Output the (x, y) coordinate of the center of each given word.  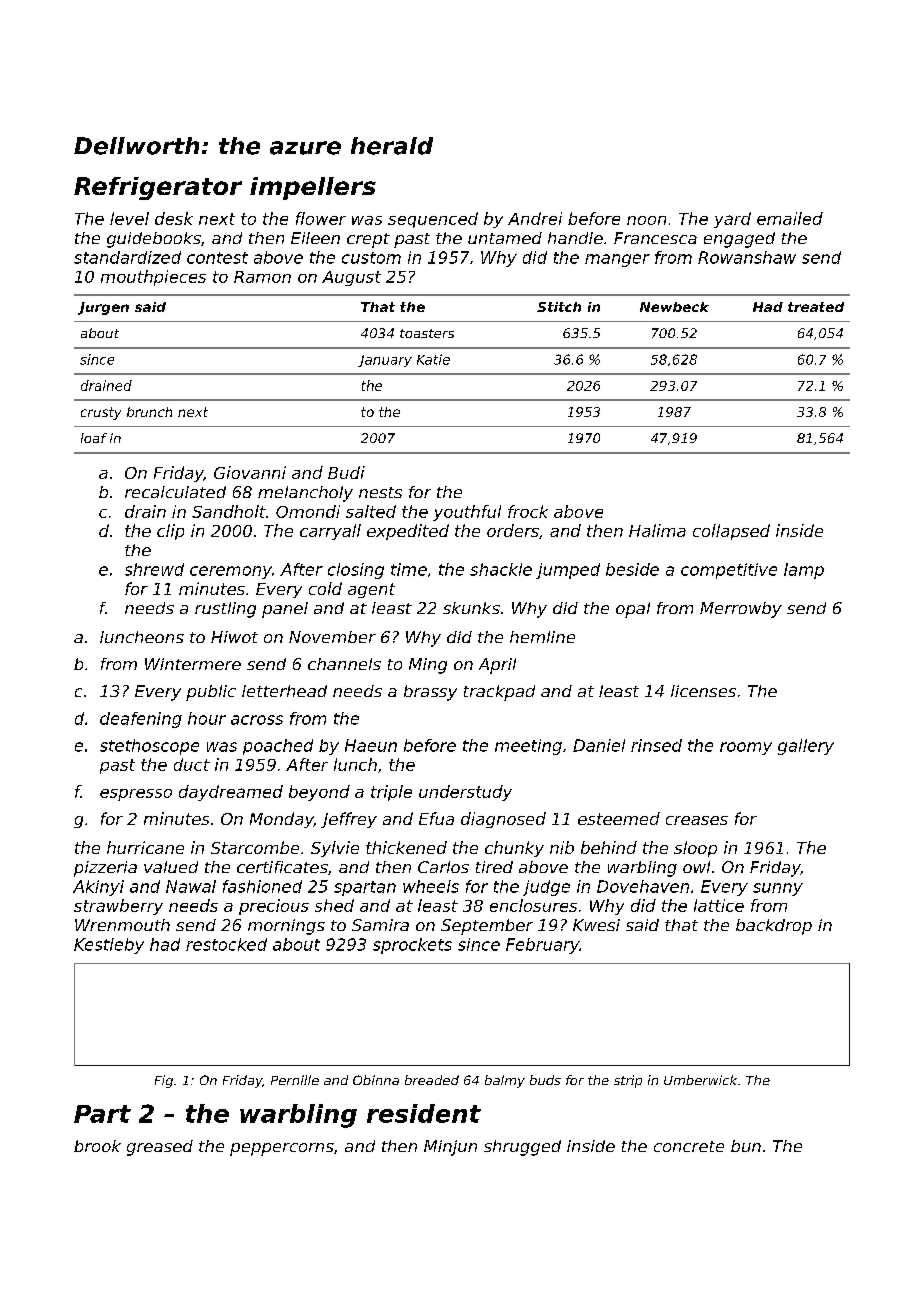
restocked (226, 944)
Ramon (262, 277)
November (332, 637)
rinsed (656, 745)
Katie (433, 359)
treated (816, 307)
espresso (136, 795)
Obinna (376, 1080)
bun (746, 1146)
